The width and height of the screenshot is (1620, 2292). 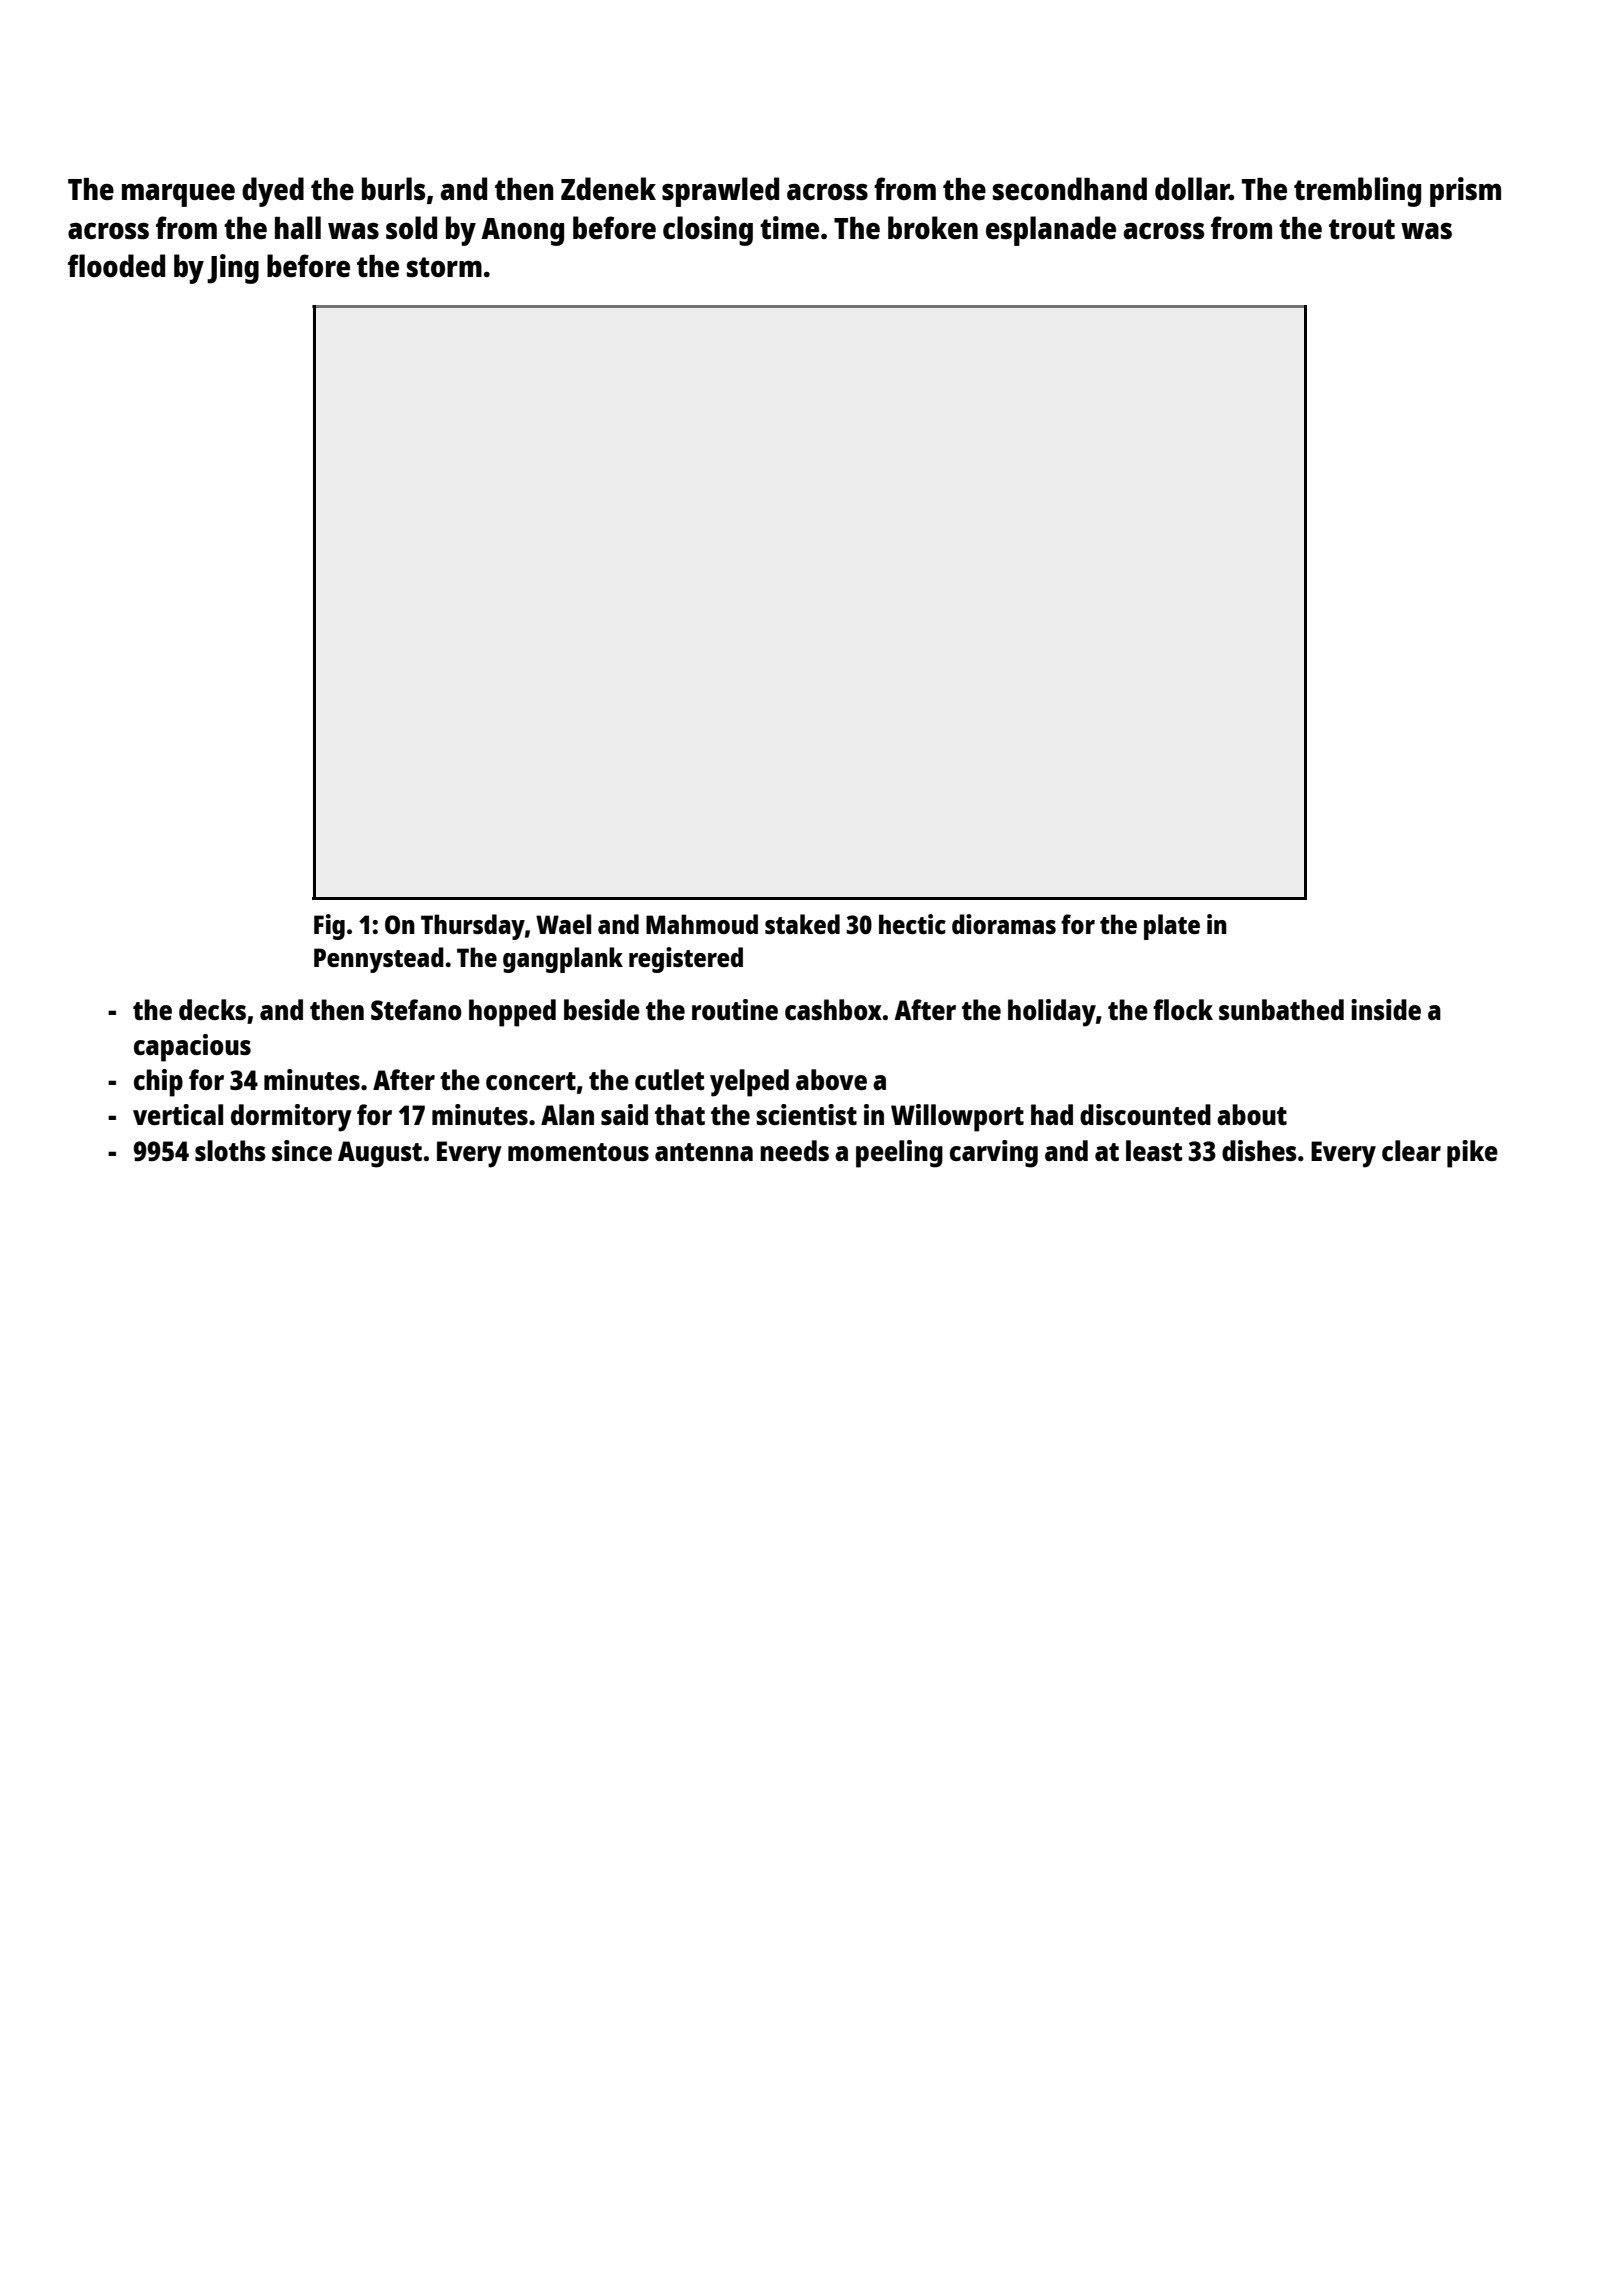 What do you see at coordinates (608, 188) in the screenshot?
I see `Zdenek` at bounding box center [608, 188].
